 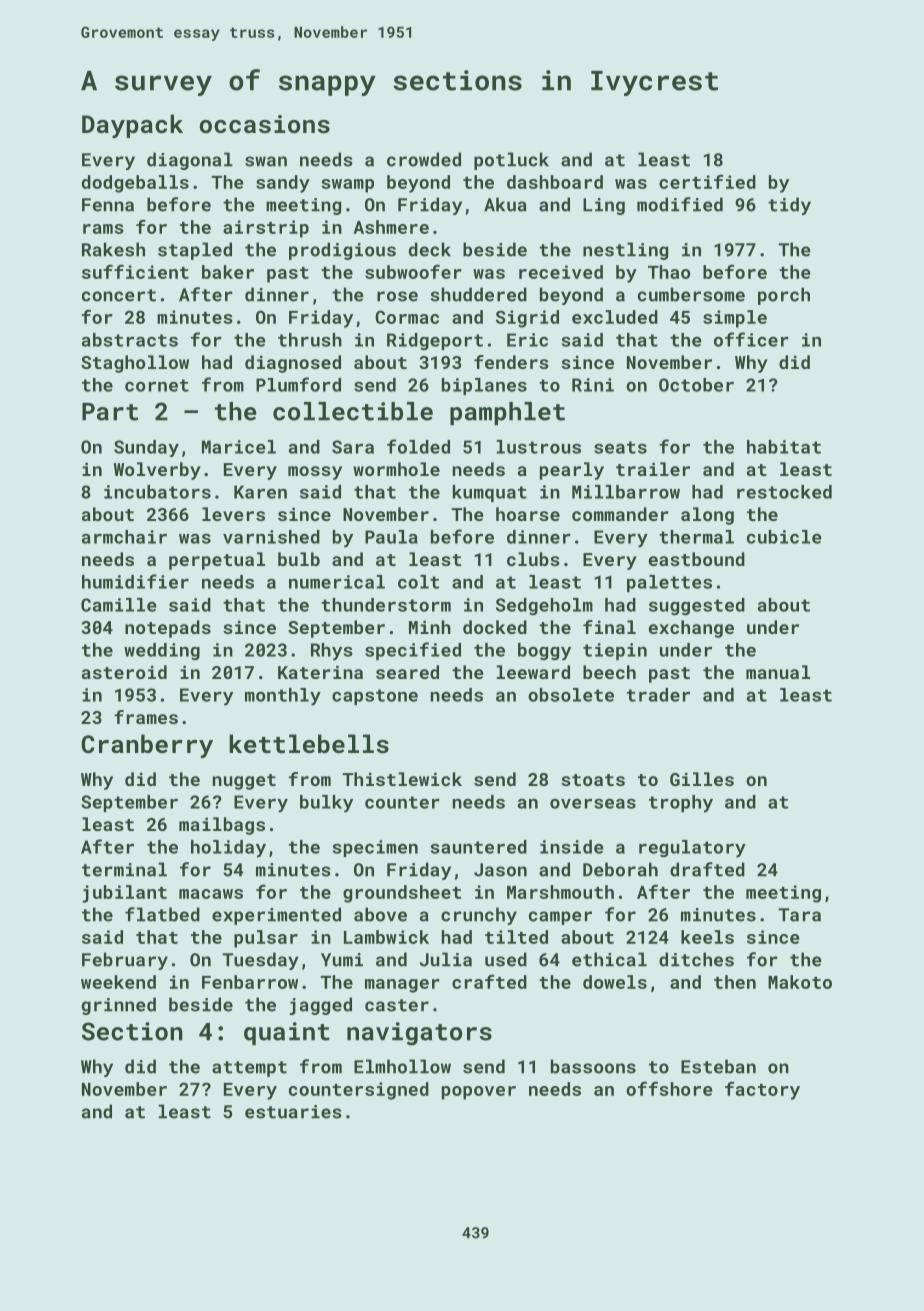 What do you see at coordinates (190, 161) in the document?
I see `diagonal` at bounding box center [190, 161].
